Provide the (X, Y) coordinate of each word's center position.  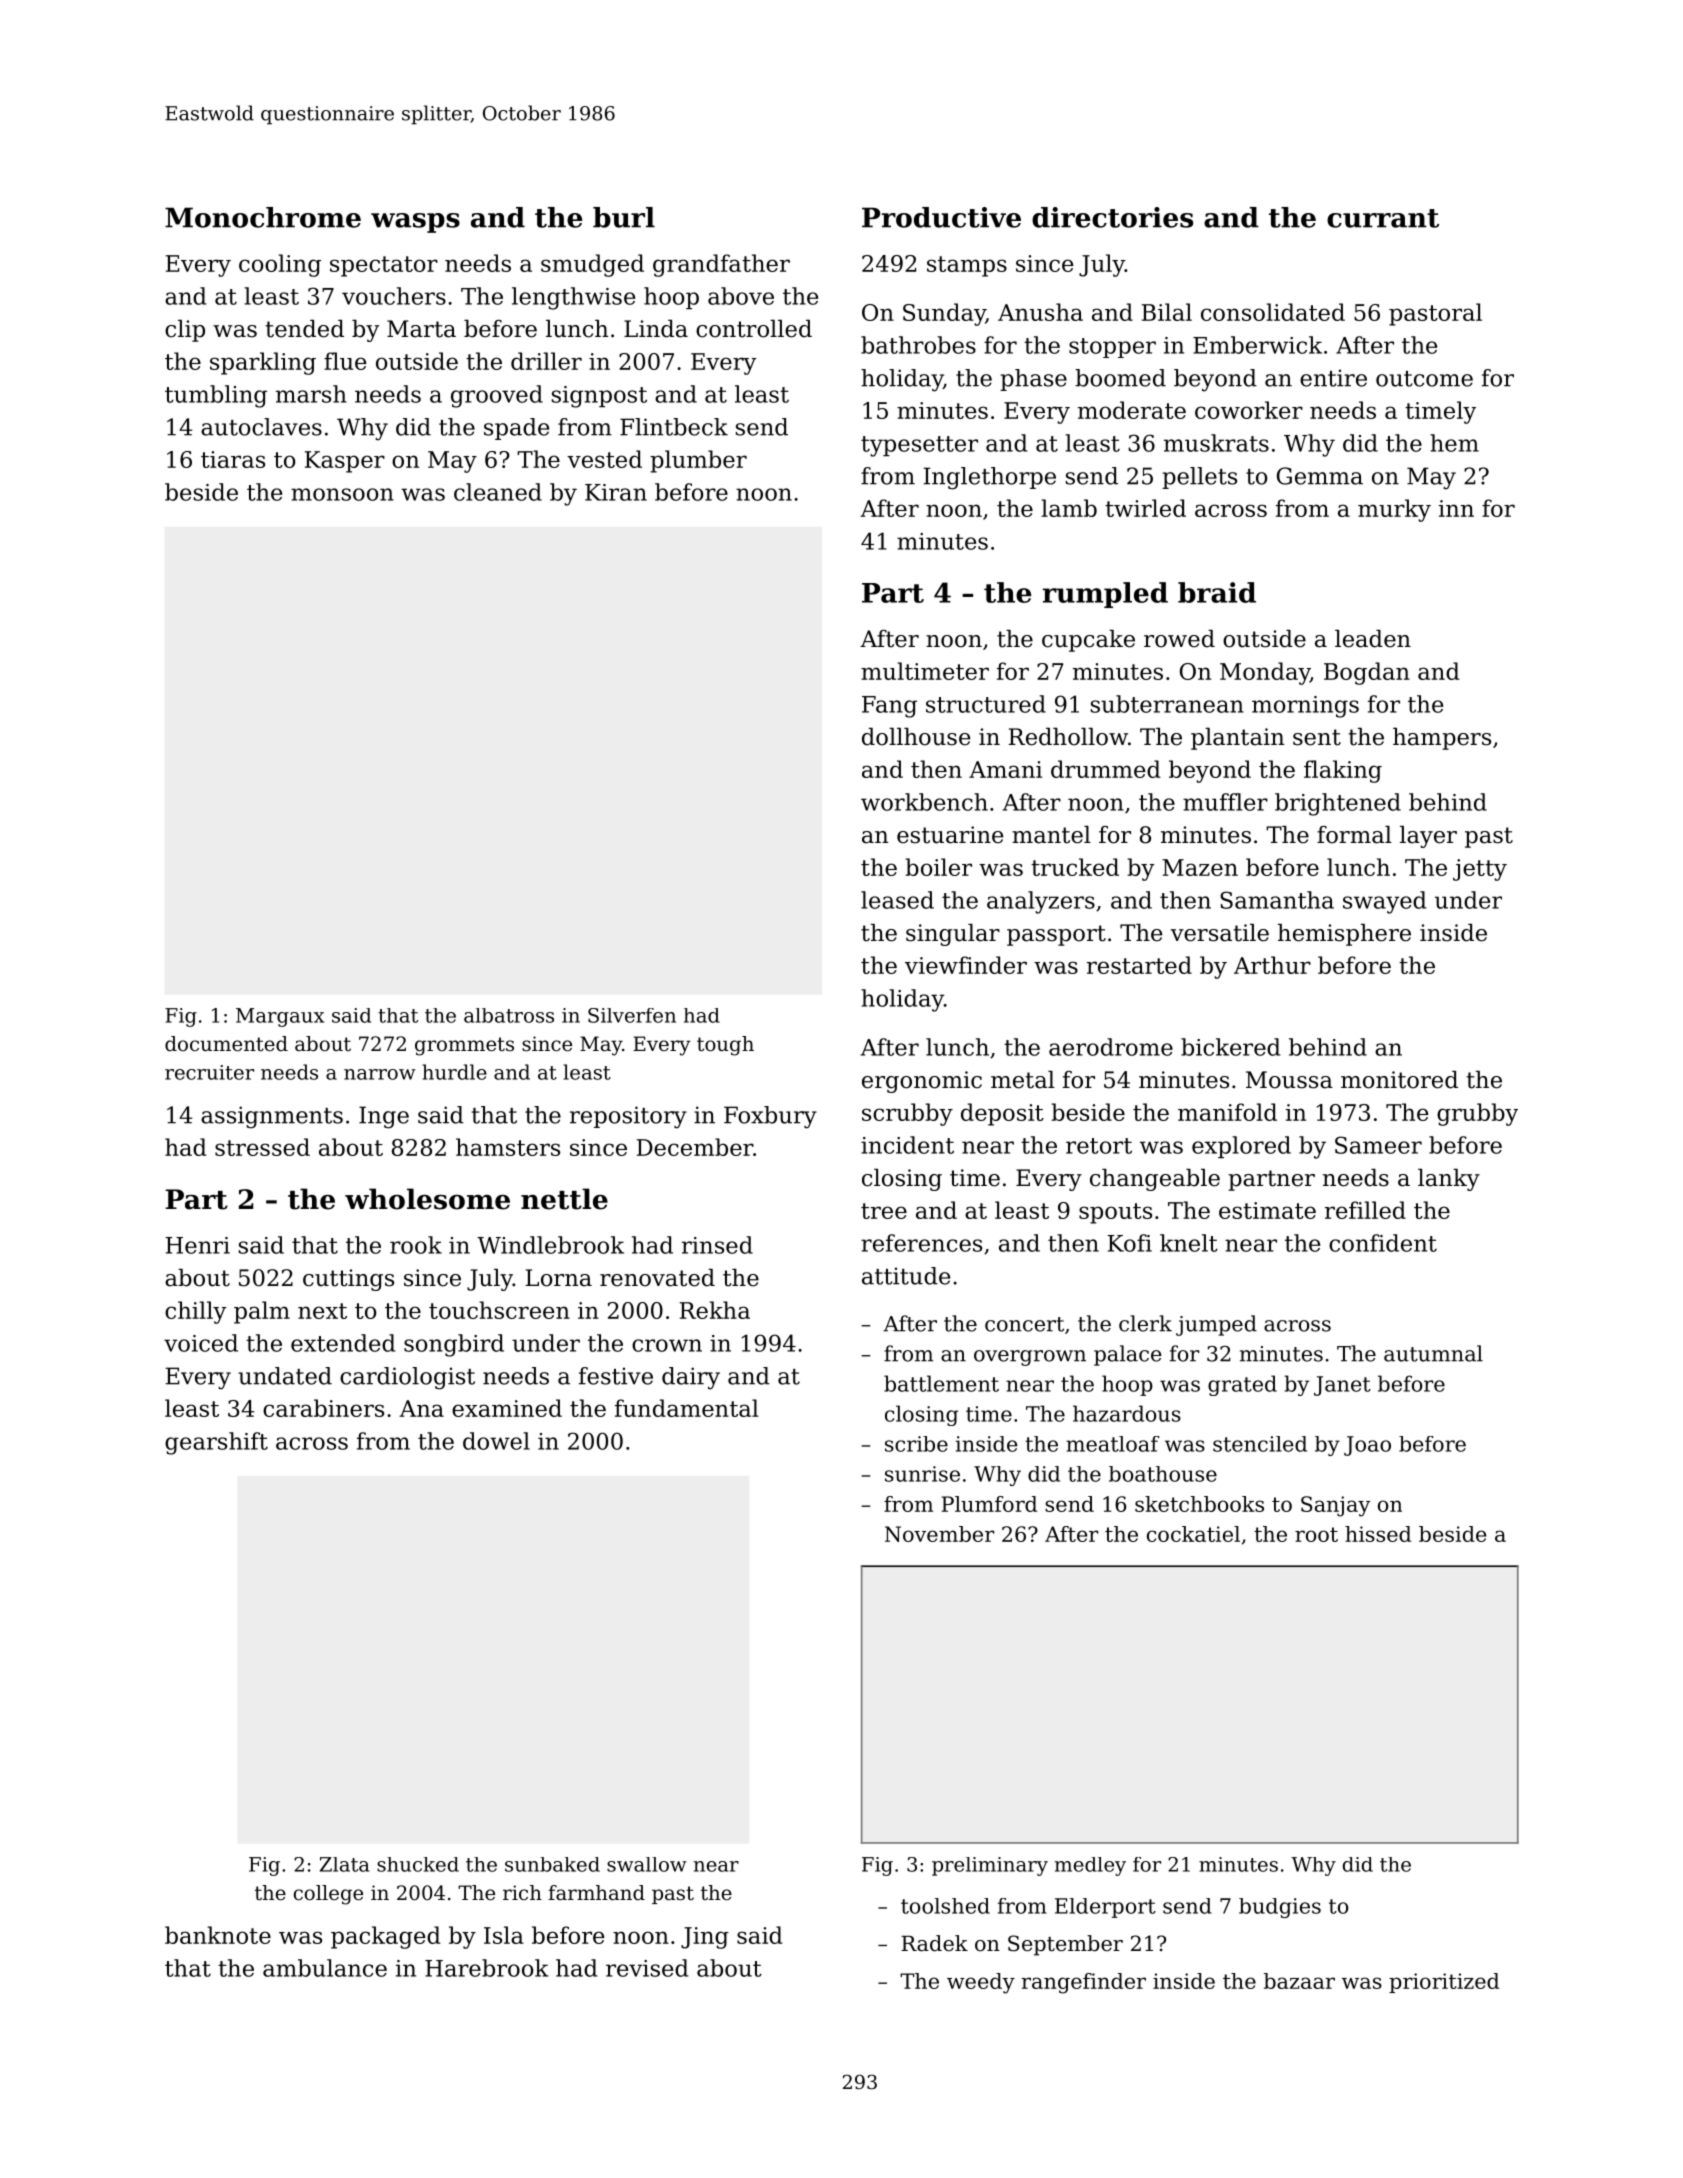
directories (1112, 217)
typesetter (919, 446)
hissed (1378, 1534)
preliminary (990, 1866)
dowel (496, 1441)
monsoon (342, 494)
